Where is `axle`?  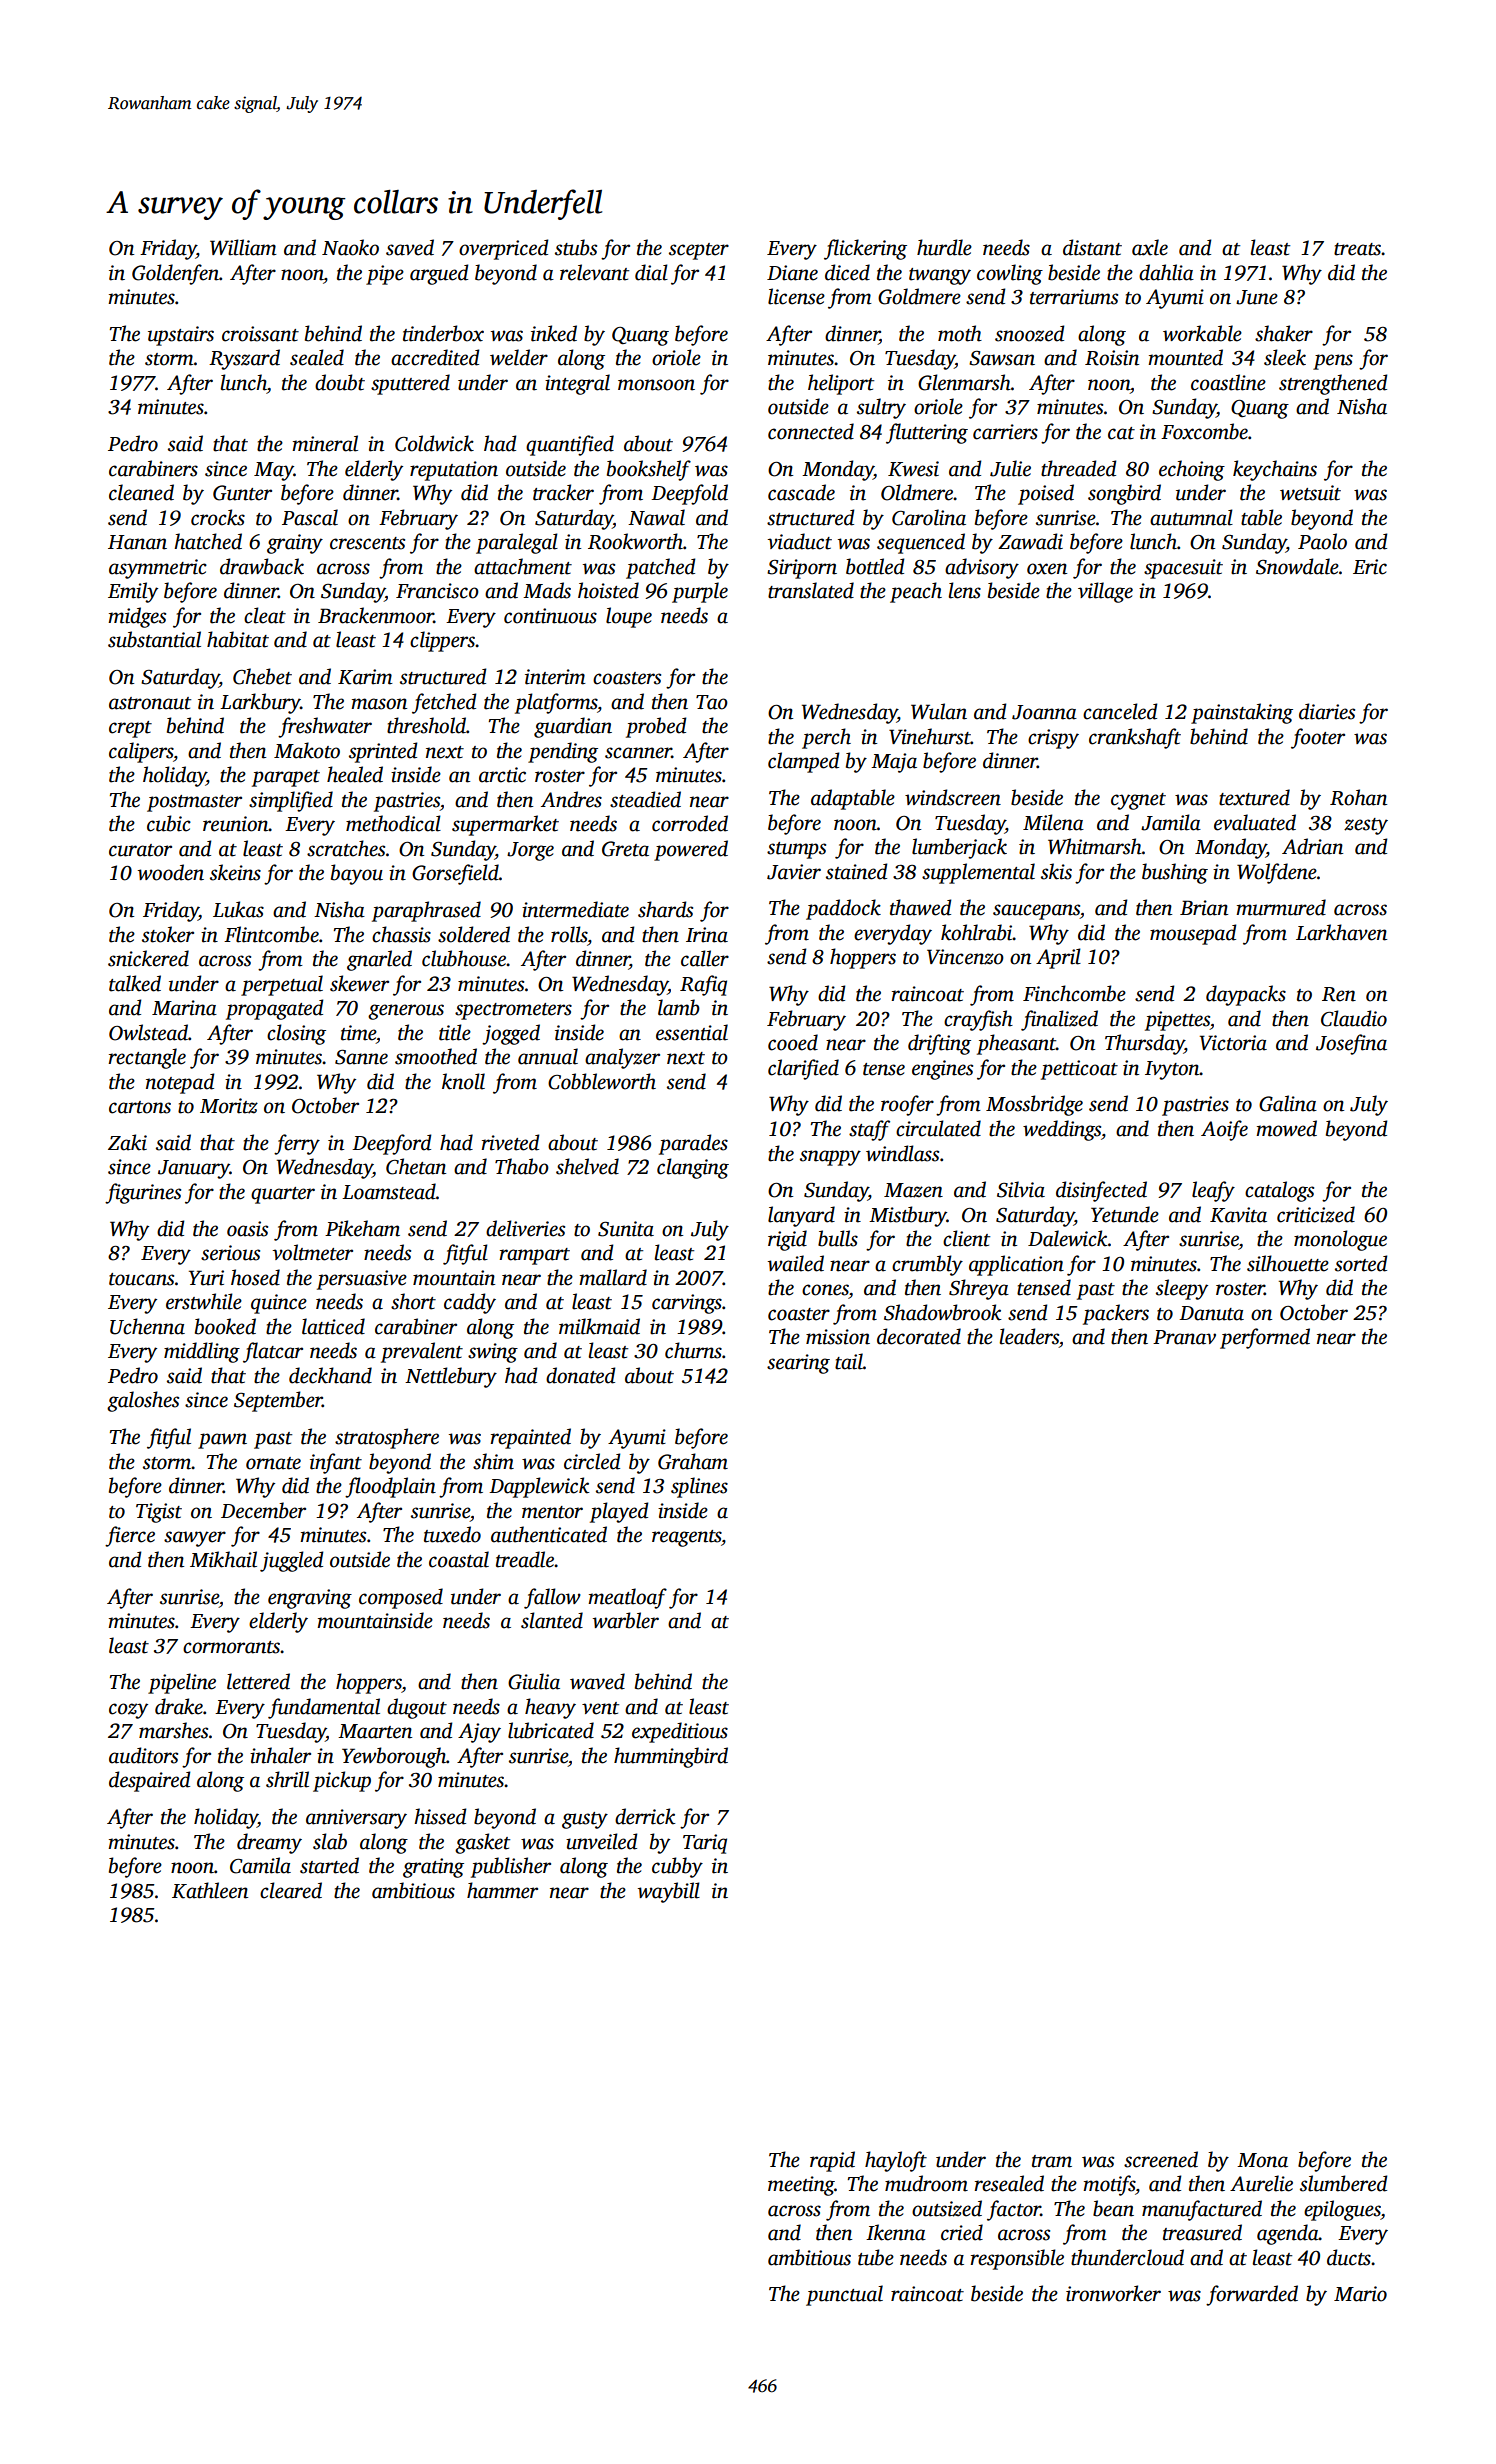 axle is located at coordinates (1150, 247).
